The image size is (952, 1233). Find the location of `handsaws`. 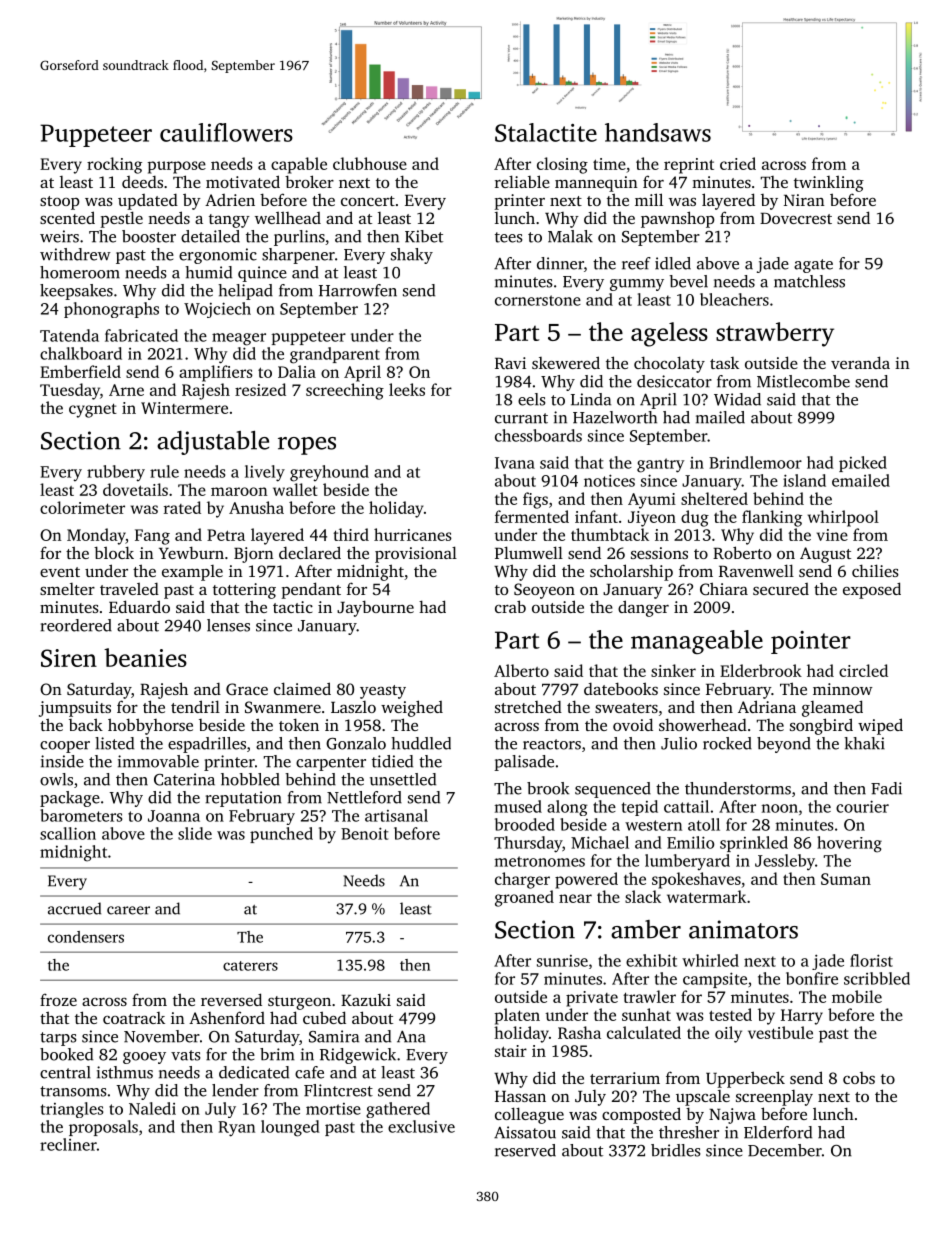

handsaws is located at coordinates (658, 132).
